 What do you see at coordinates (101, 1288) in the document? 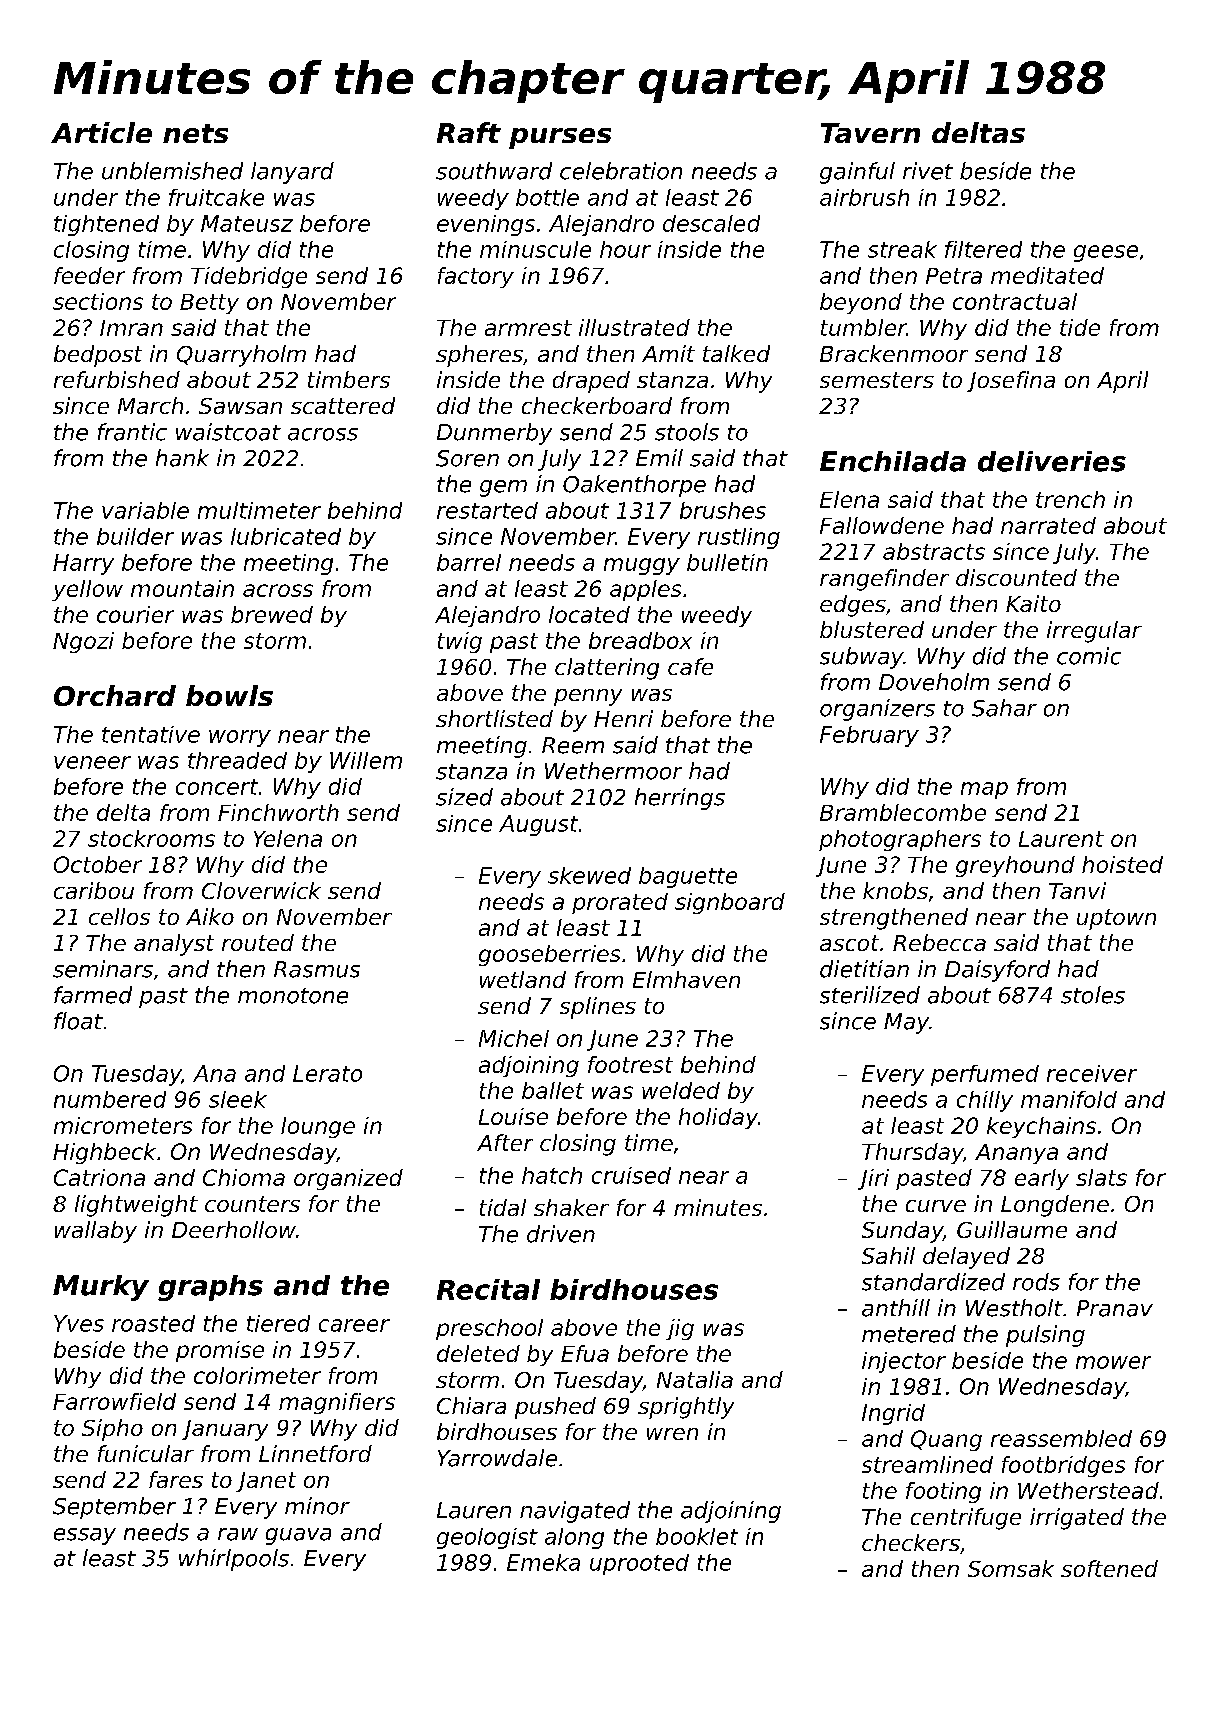
I see `Murky` at bounding box center [101, 1288].
